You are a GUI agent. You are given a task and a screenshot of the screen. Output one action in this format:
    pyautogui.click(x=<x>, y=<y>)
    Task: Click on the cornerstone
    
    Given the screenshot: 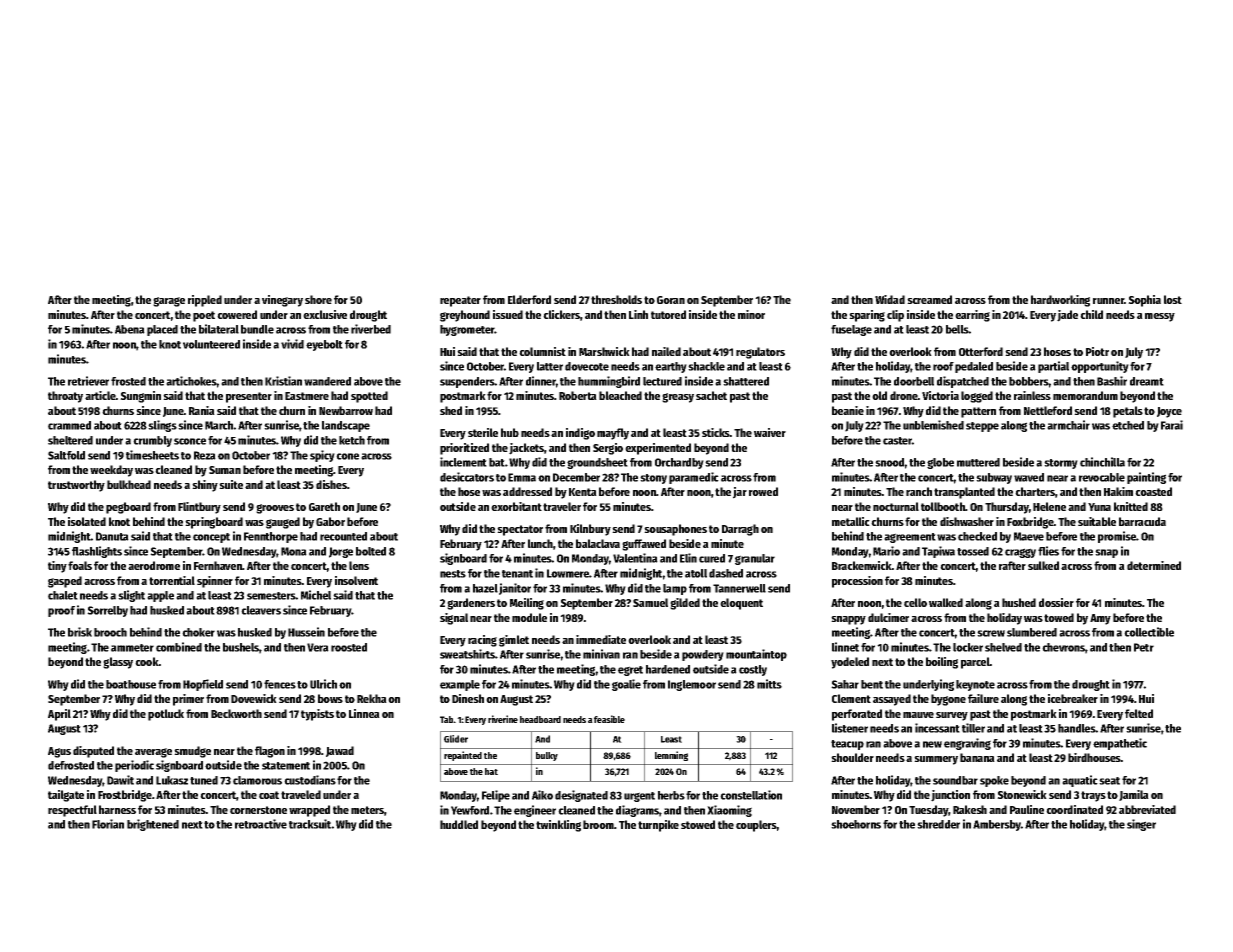 What is the action you would take?
    pyautogui.click(x=258, y=810)
